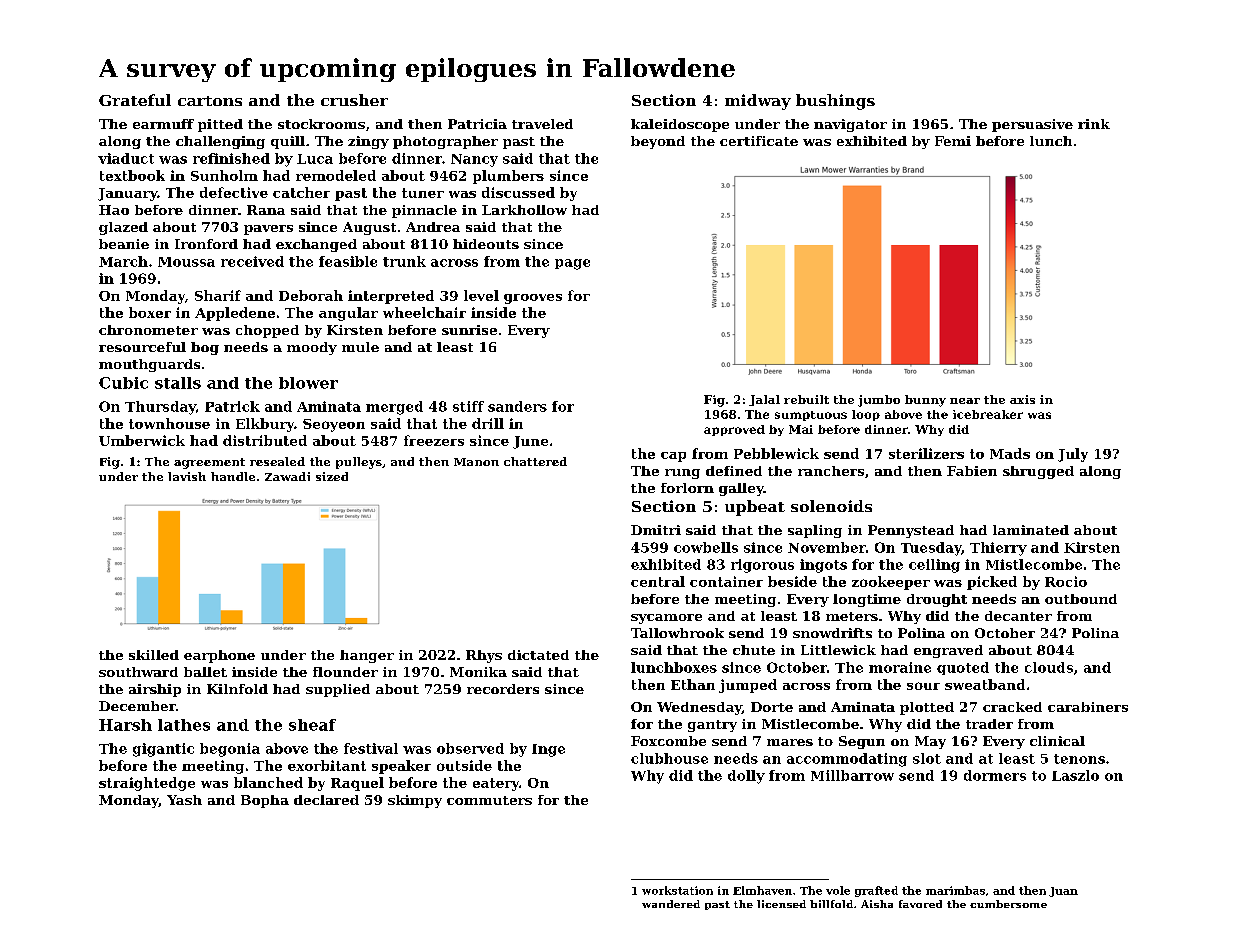 This screenshot has height=952, width=1233. Describe the element at coordinates (758, 102) in the screenshot. I see `midway` at that location.
